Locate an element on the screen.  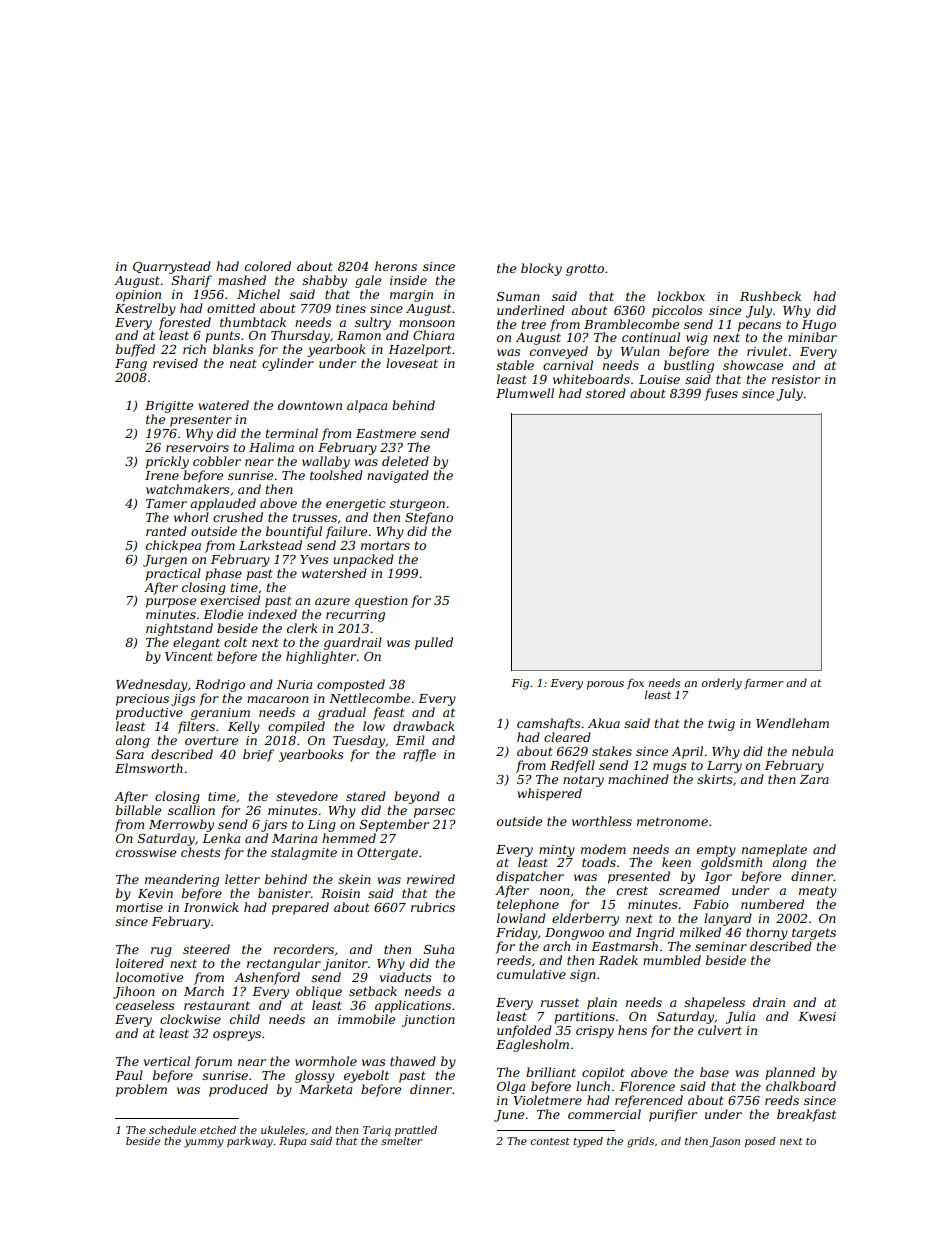
scallion is located at coordinates (191, 810).
